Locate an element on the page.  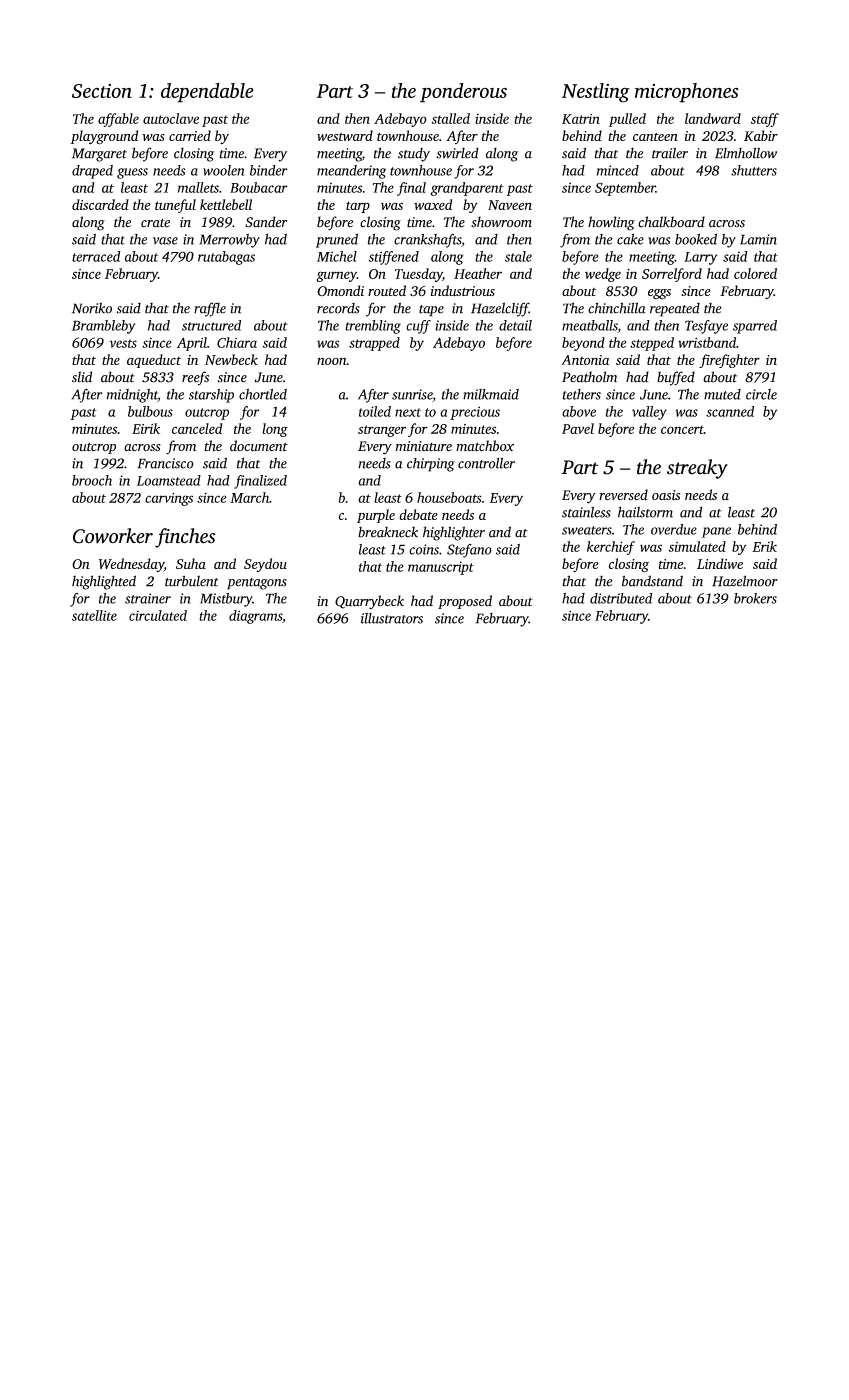
mallets is located at coordinates (198, 187).
